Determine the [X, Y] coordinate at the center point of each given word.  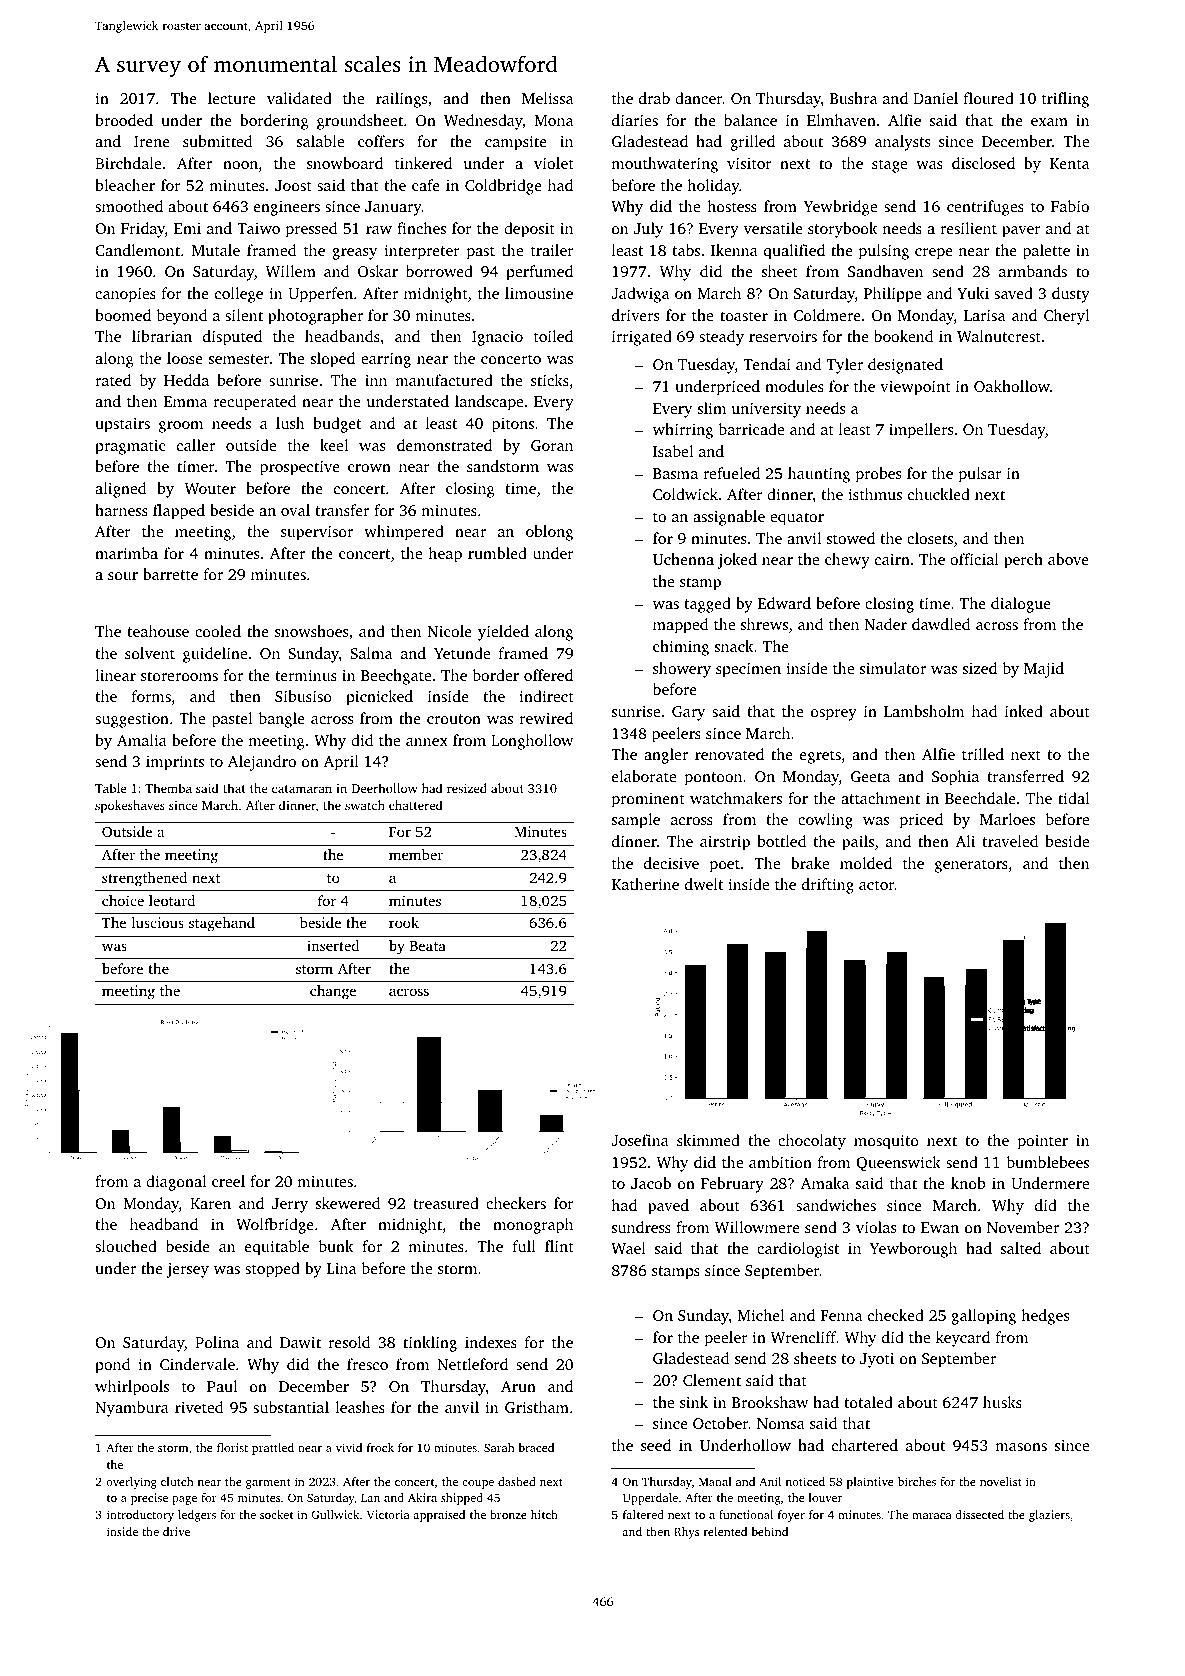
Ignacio [497, 338]
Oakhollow [1012, 386]
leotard [172, 900]
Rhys [686, 1533]
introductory [140, 1516]
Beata [428, 946]
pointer [1043, 1142]
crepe [934, 254]
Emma [185, 401]
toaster [744, 316]
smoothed [129, 206]
